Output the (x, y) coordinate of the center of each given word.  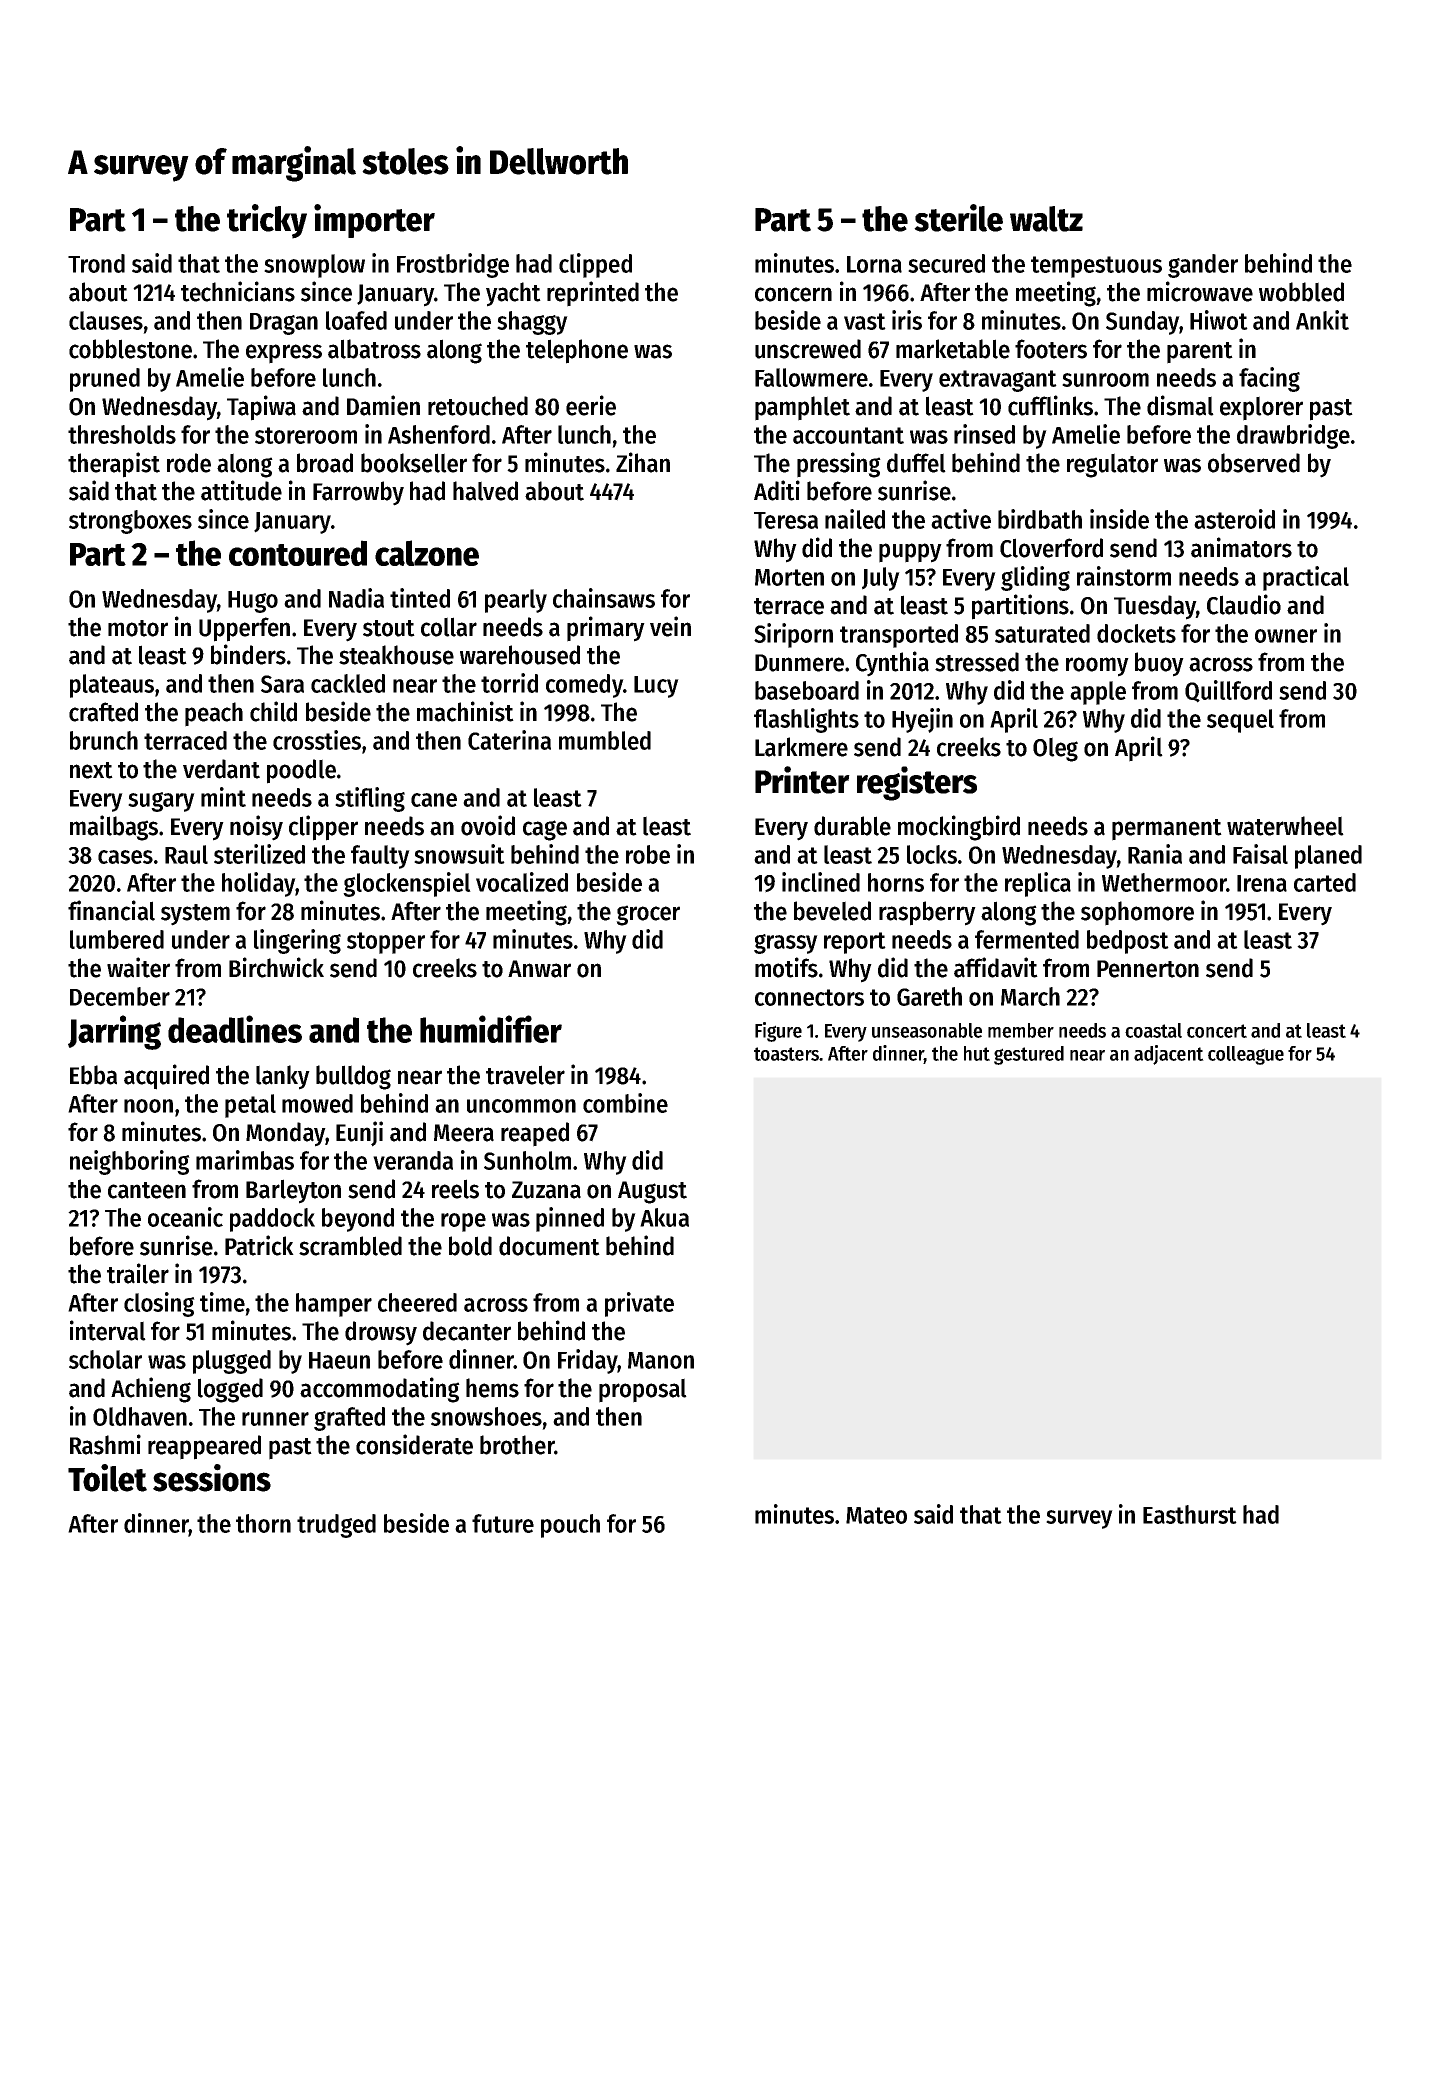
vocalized (522, 882)
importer (374, 221)
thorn (263, 1523)
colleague (1246, 1055)
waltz (1046, 219)
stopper (386, 943)
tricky (267, 221)
